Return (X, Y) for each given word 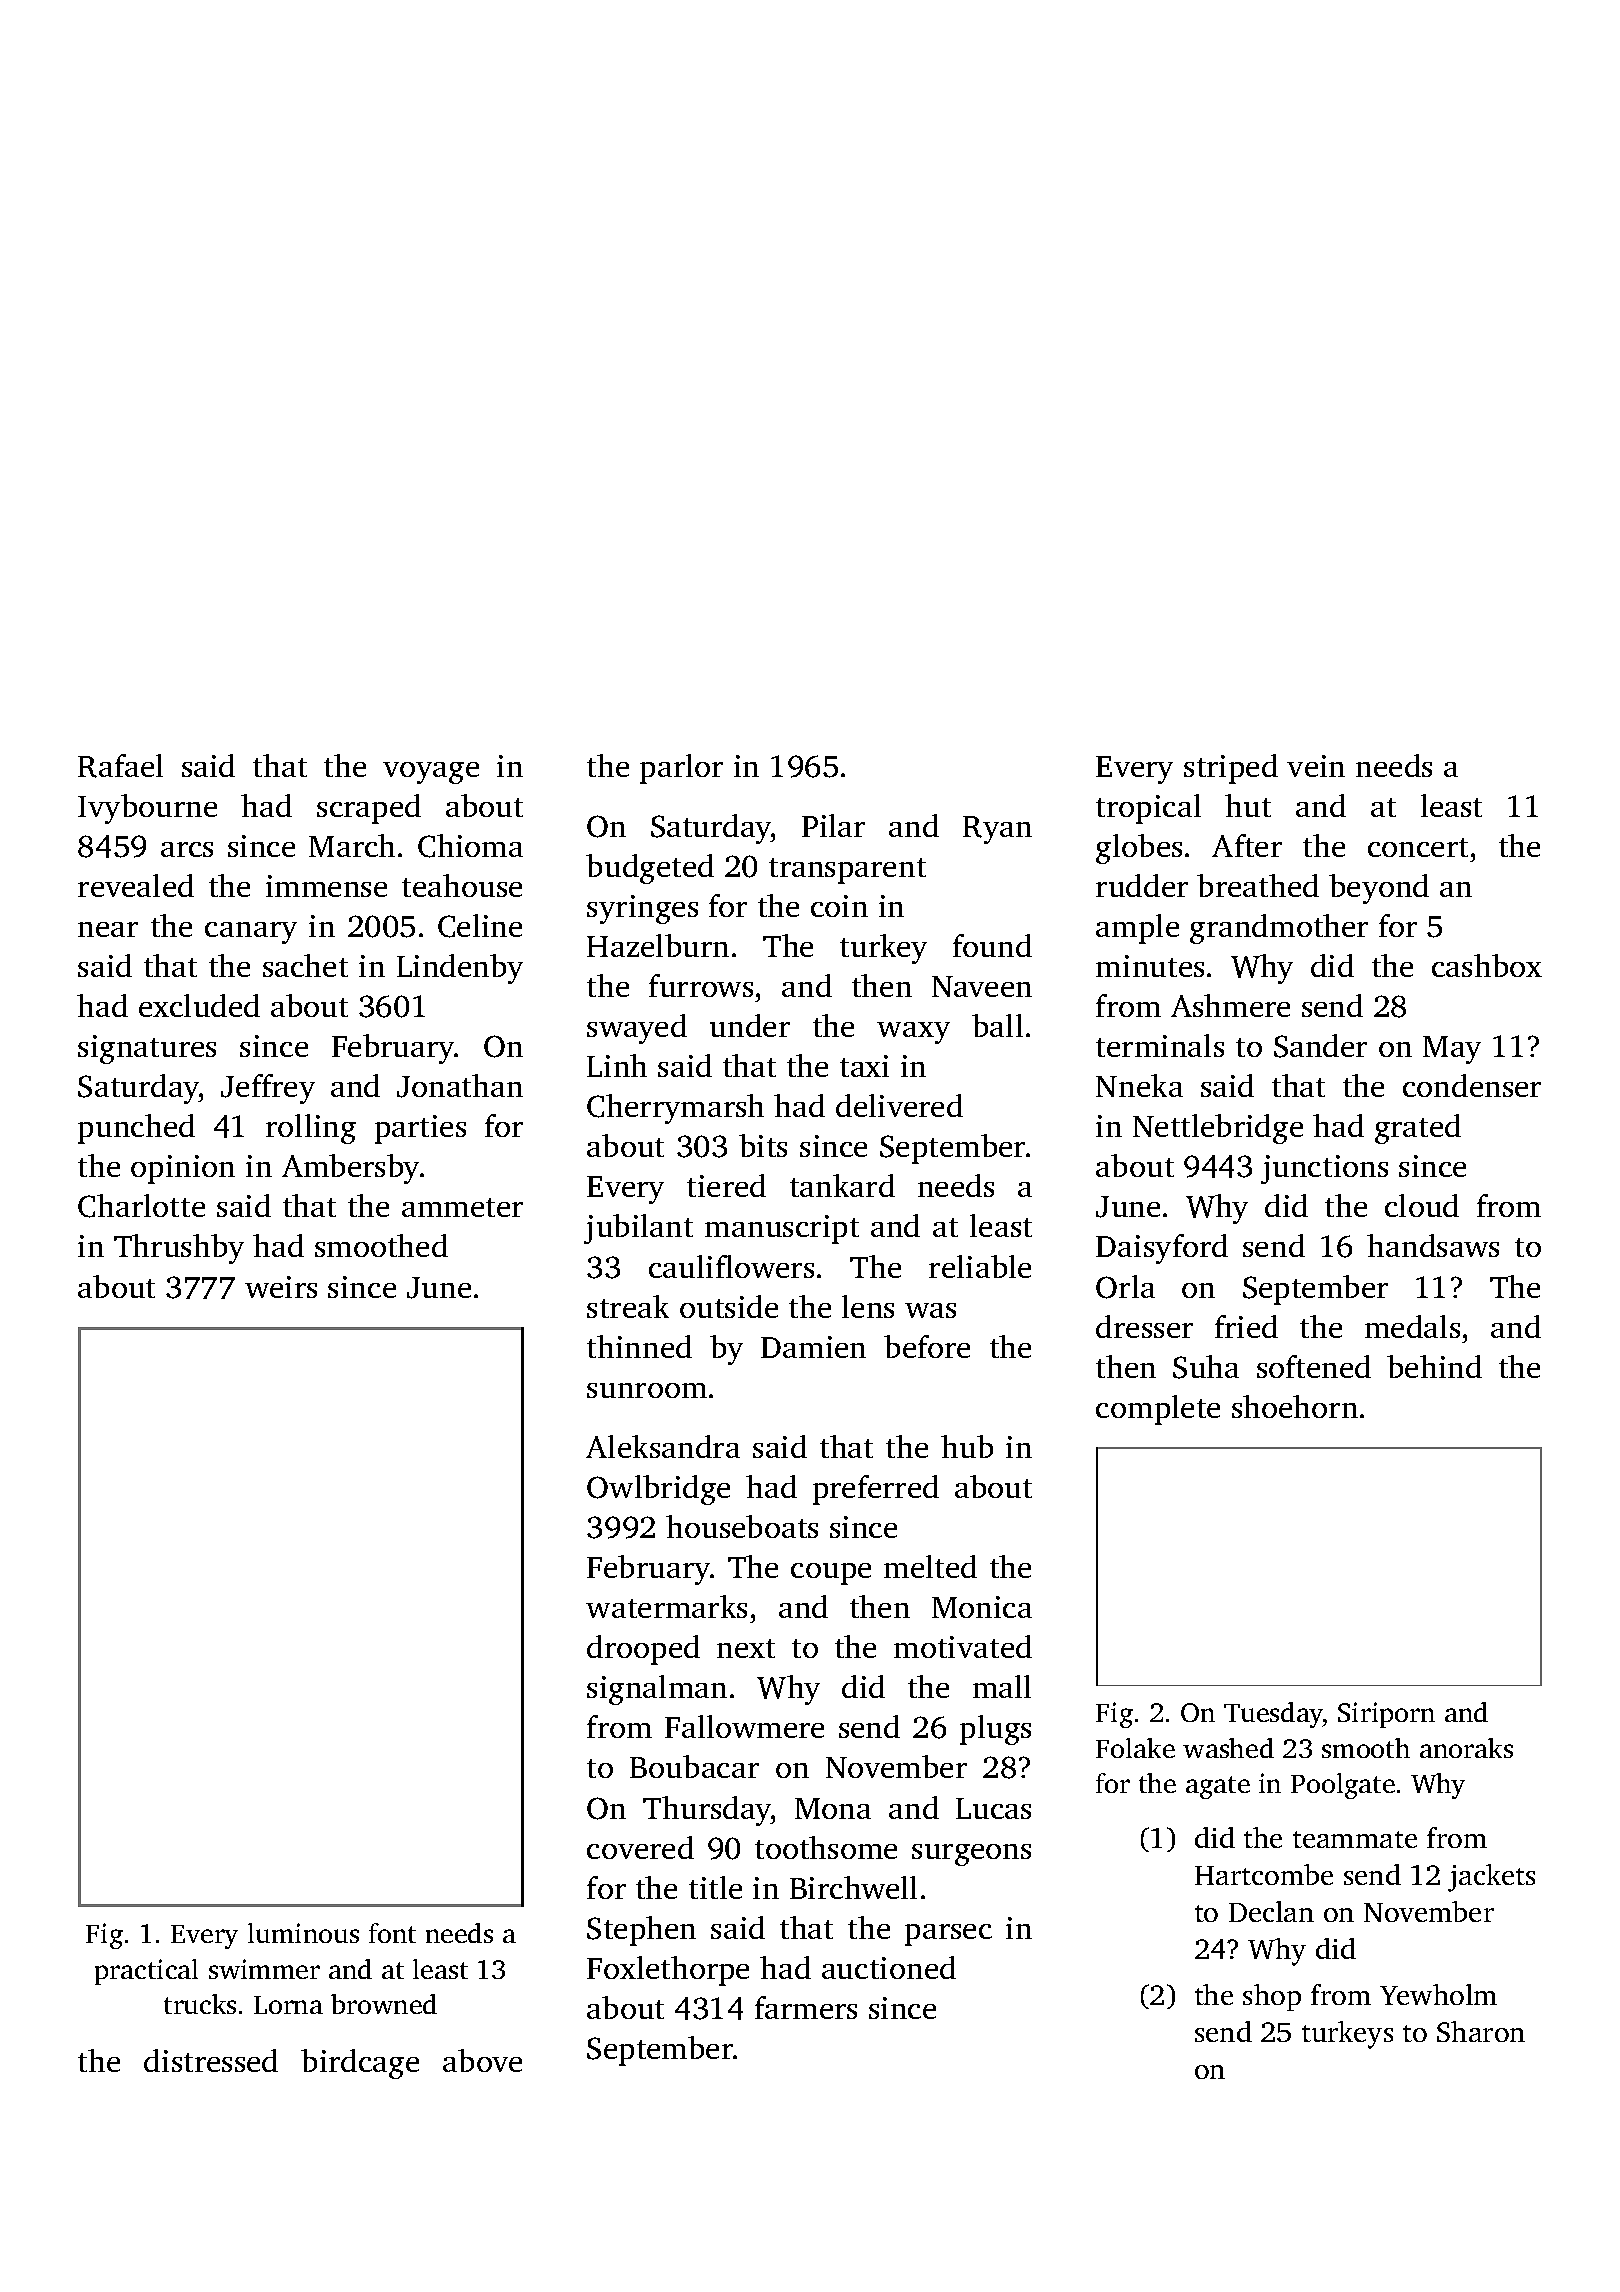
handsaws (1433, 1245)
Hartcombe (1264, 1874)
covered (640, 1847)
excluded (199, 1005)
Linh (617, 1065)
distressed (211, 2060)
